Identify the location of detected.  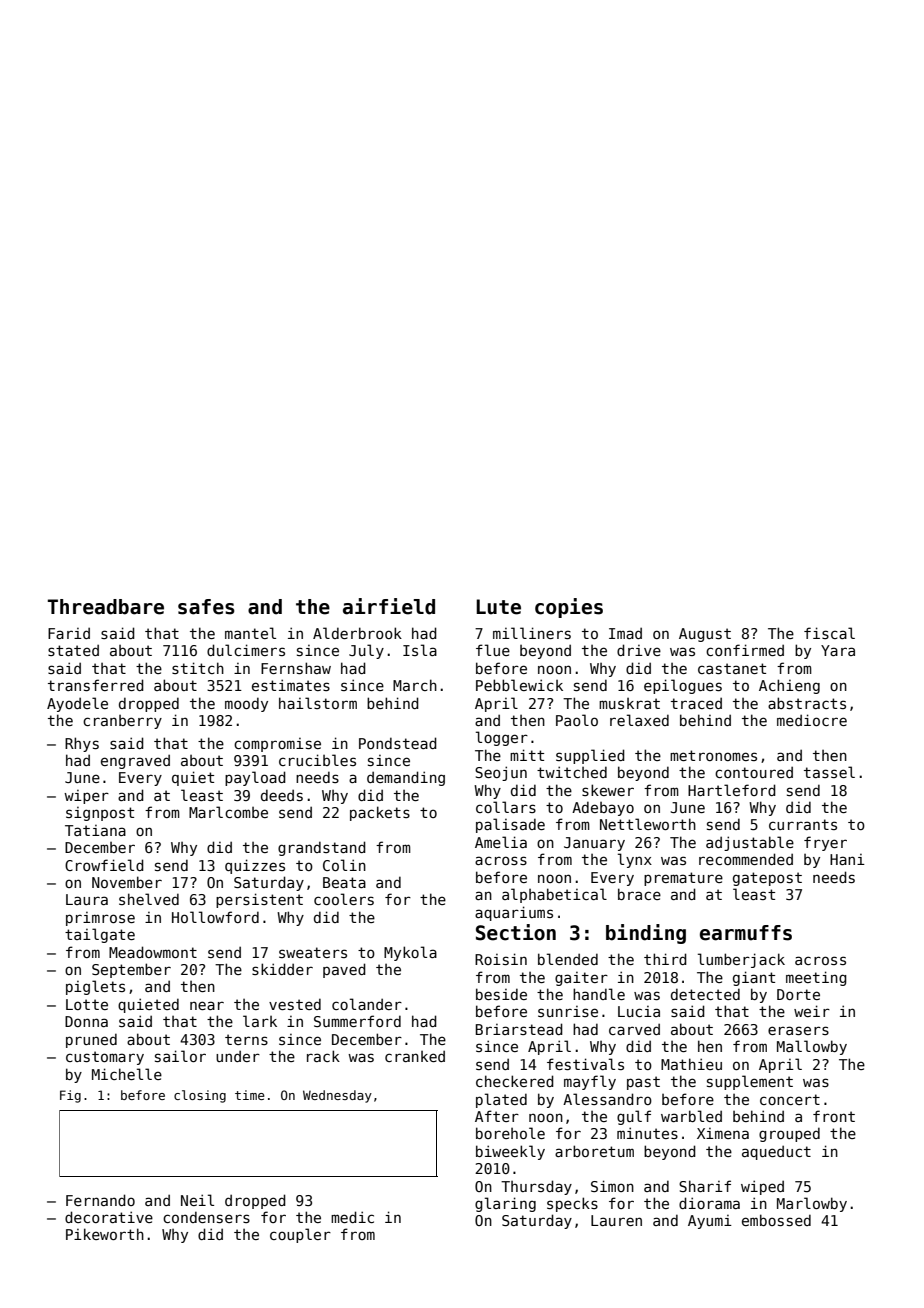
(705, 994).
